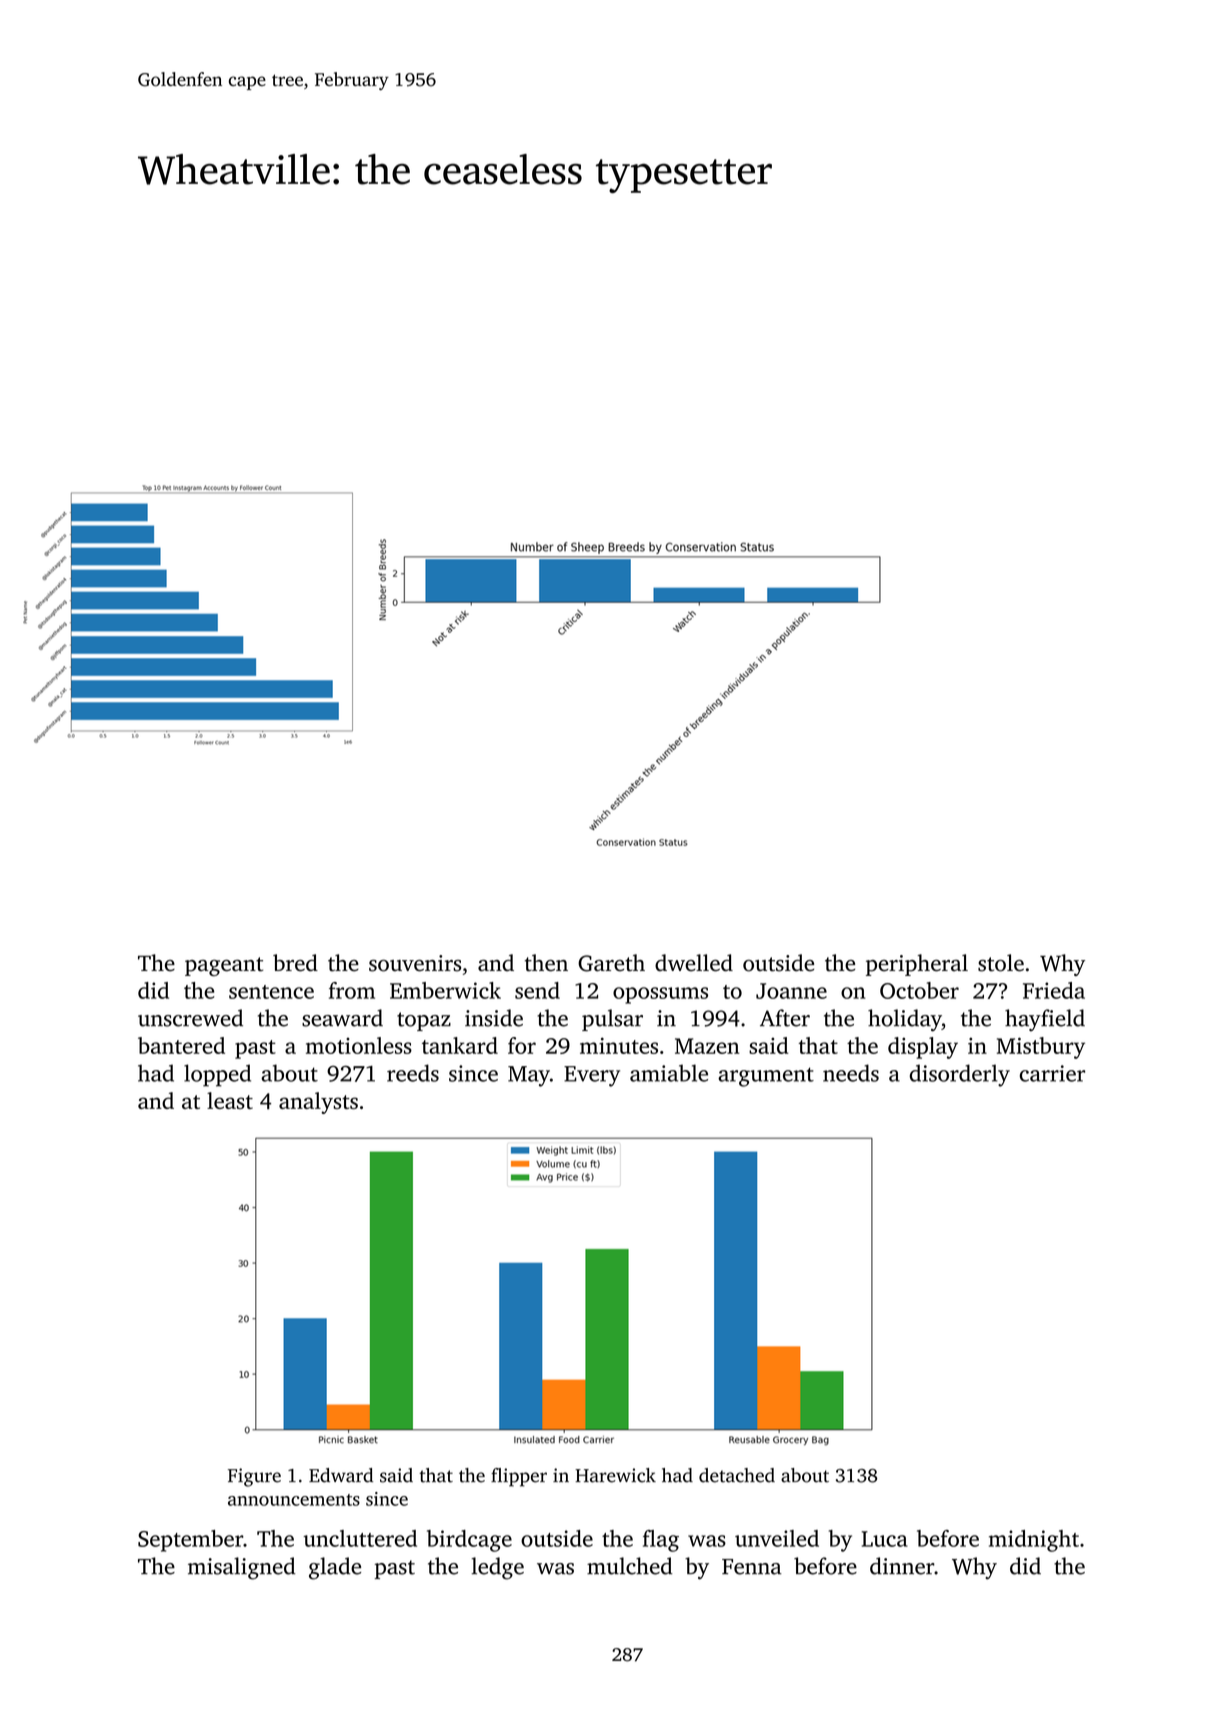 The image size is (1223, 1730). I want to click on ledge, so click(497, 1568).
